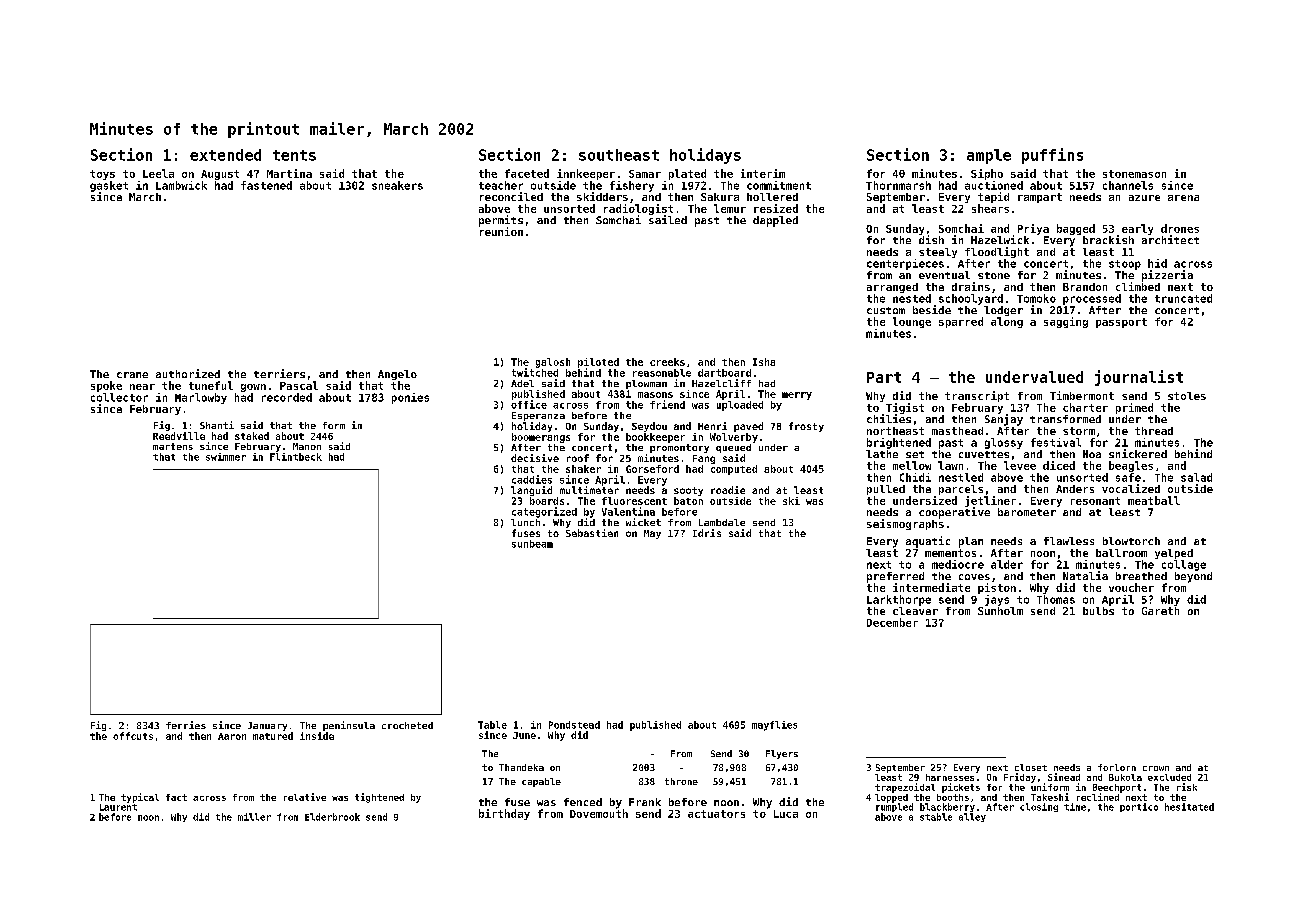 Image resolution: width=1308 pixels, height=924 pixels. What do you see at coordinates (668, 219) in the document?
I see `sailed` at bounding box center [668, 219].
